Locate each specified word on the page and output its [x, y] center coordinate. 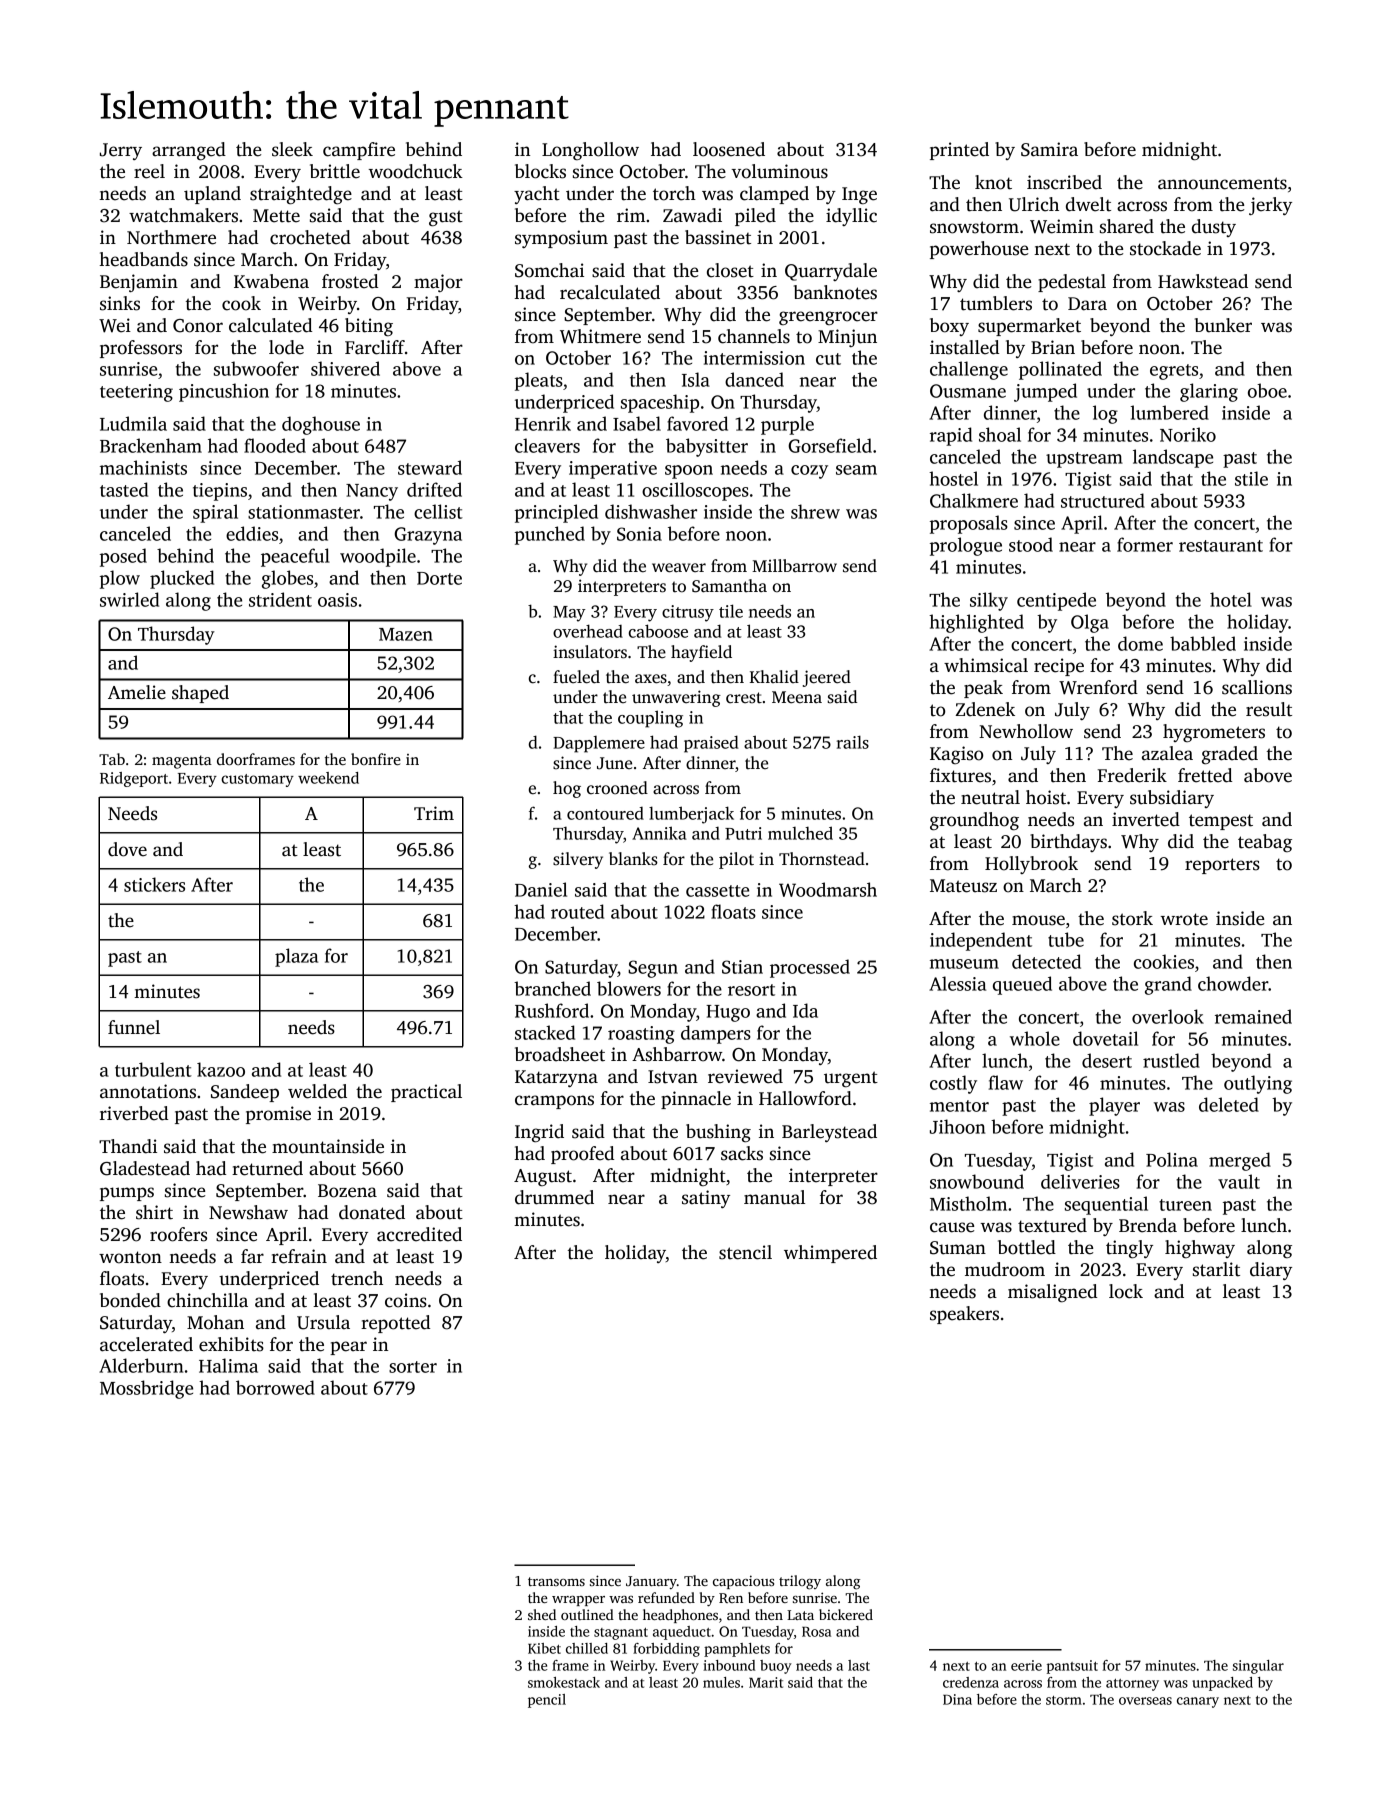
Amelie [137, 692]
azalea [1167, 753]
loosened [729, 149]
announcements [1222, 183]
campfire [359, 151]
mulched [800, 833]
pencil [547, 1701]
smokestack [564, 1682]
